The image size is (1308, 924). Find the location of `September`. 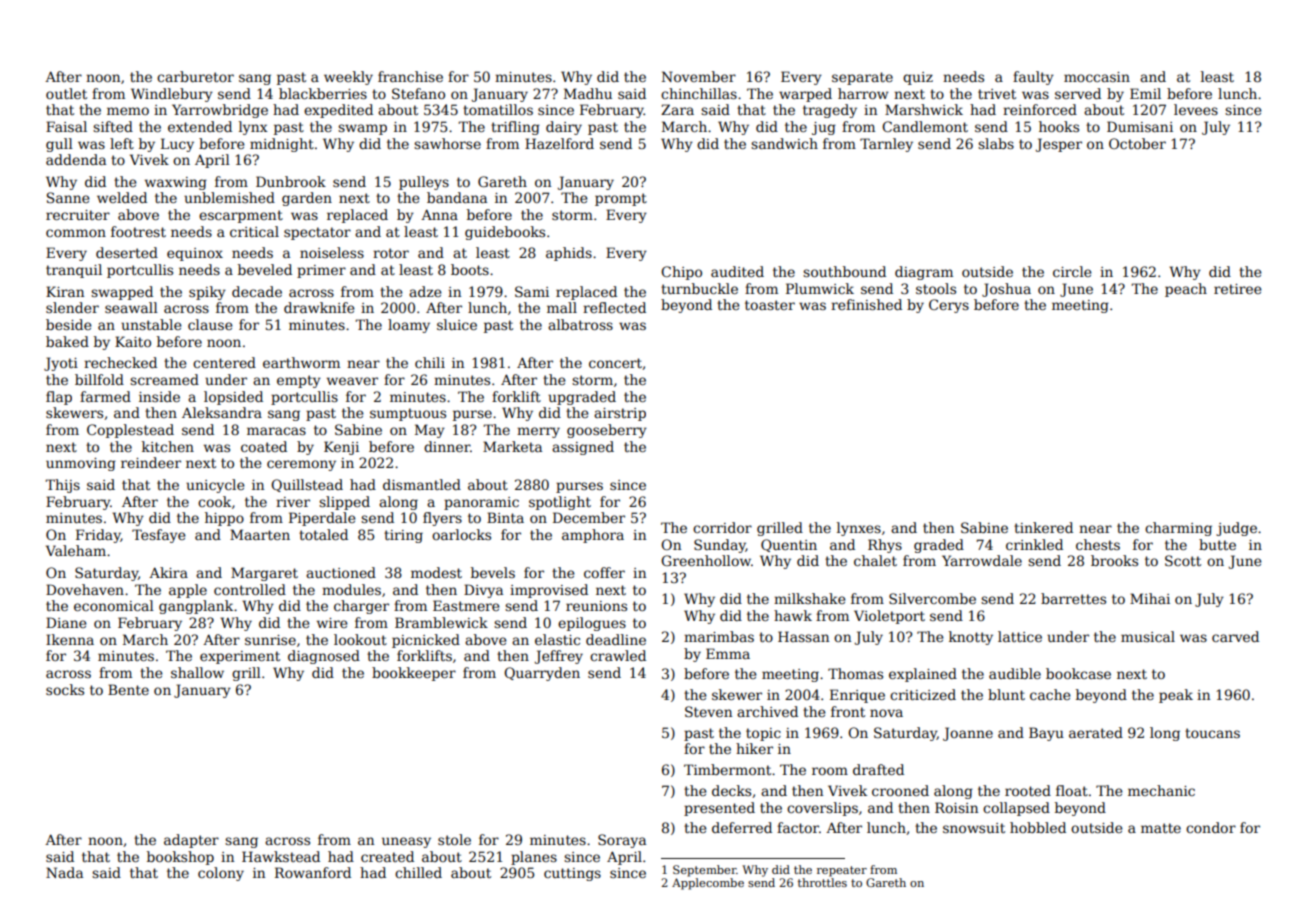

September is located at coordinates (704, 871).
